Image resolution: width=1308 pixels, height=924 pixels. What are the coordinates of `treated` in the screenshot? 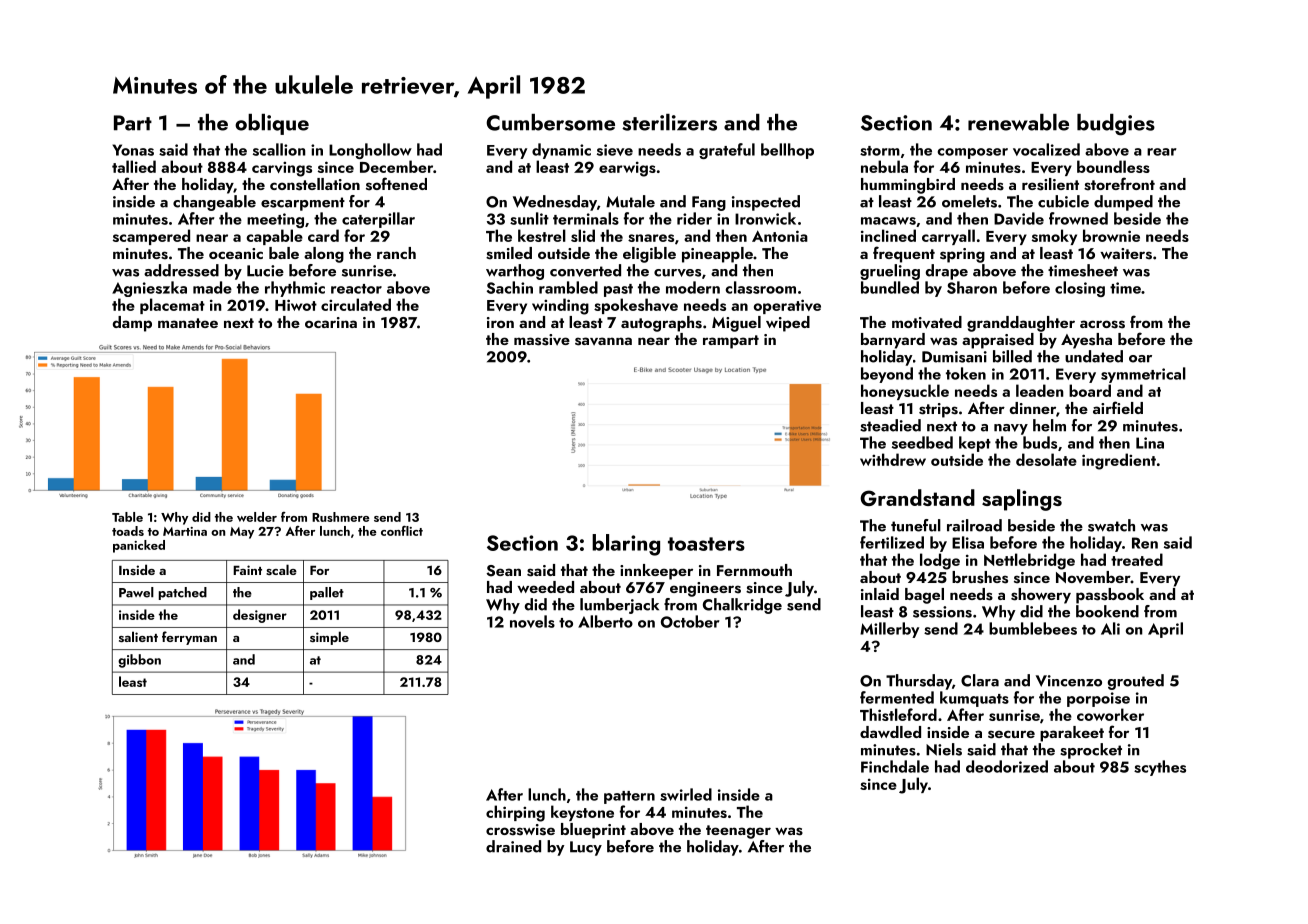 It's located at (1137, 559).
